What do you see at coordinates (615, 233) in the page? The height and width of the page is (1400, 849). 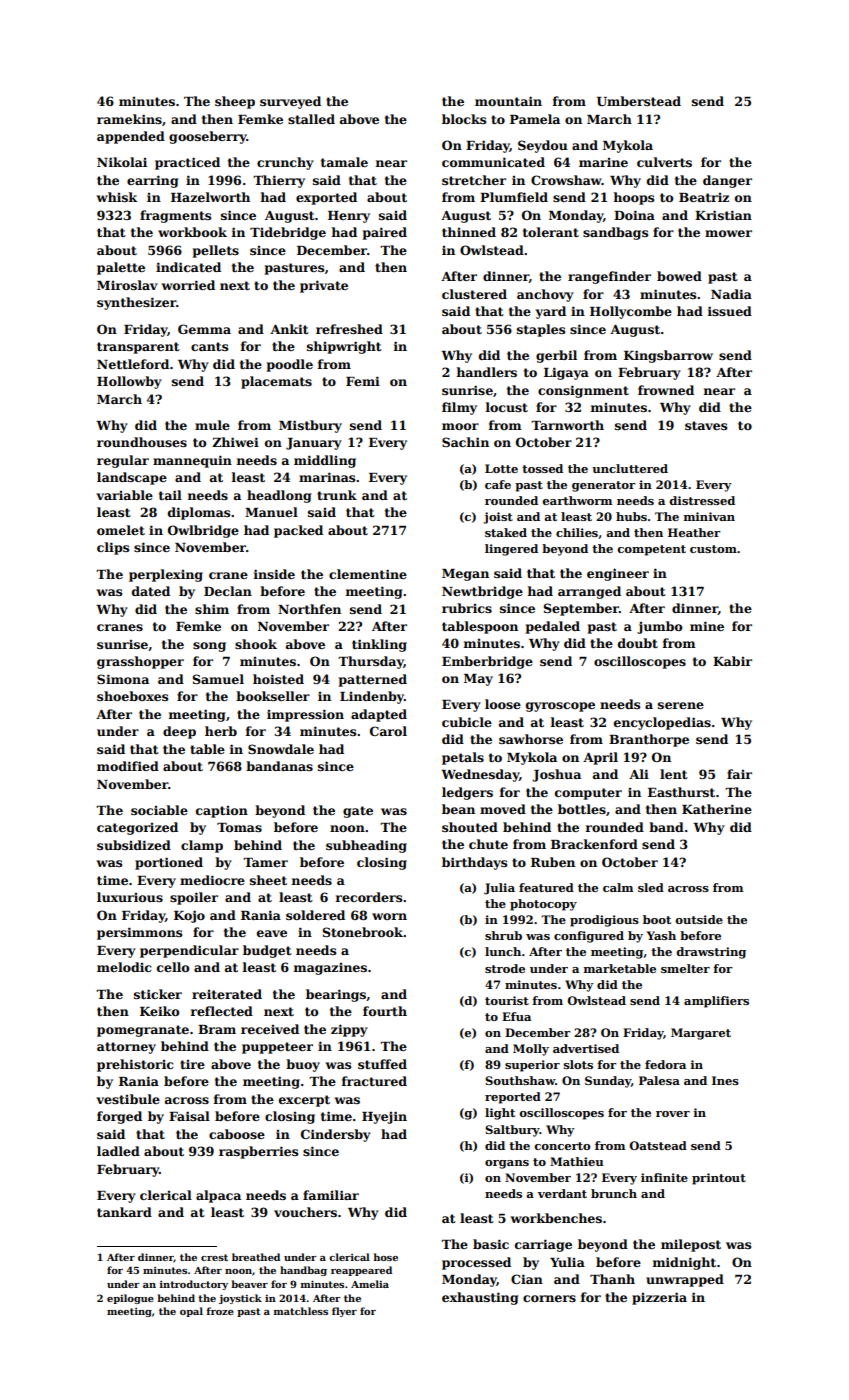 I see `sandbags` at bounding box center [615, 233].
